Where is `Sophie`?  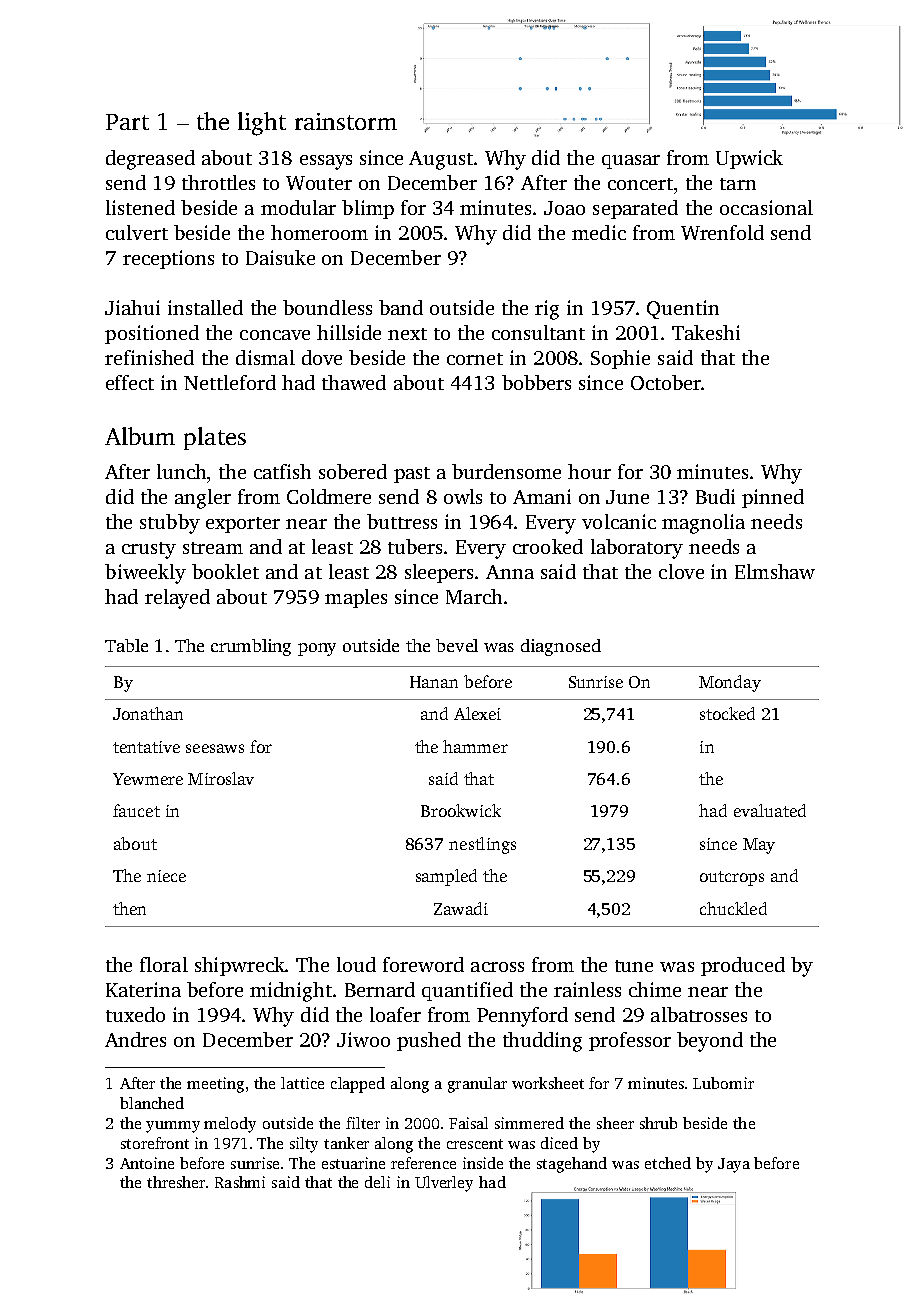
Sophie is located at coordinates (620, 359).
